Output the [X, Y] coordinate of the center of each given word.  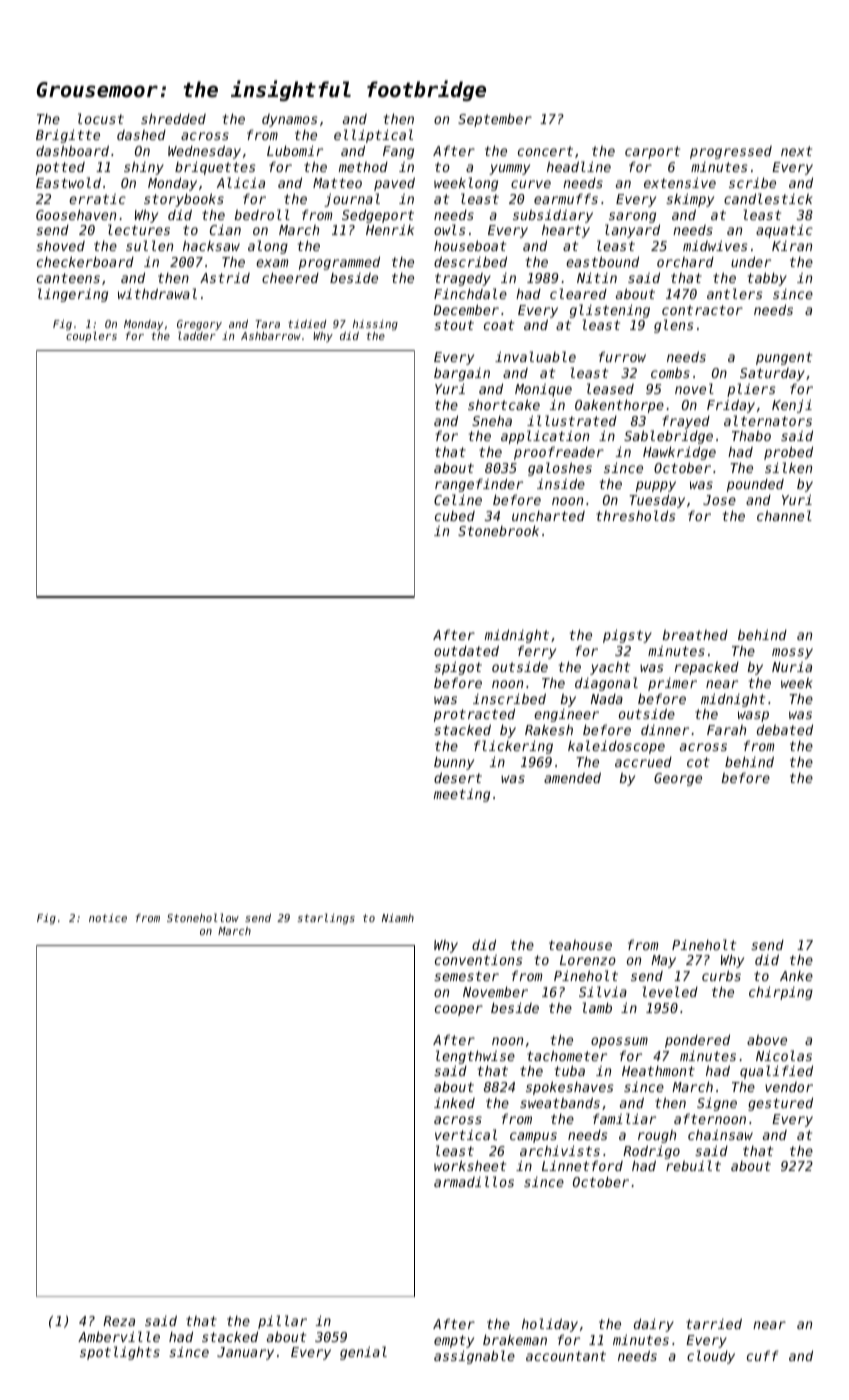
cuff [762, 1355]
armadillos [474, 1181]
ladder [197, 336]
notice [108, 918]
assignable [474, 1357]
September [495, 120]
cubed [455, 516]
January [245, 1353]
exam [272, 263]
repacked [707, 668]
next [796, 151]
